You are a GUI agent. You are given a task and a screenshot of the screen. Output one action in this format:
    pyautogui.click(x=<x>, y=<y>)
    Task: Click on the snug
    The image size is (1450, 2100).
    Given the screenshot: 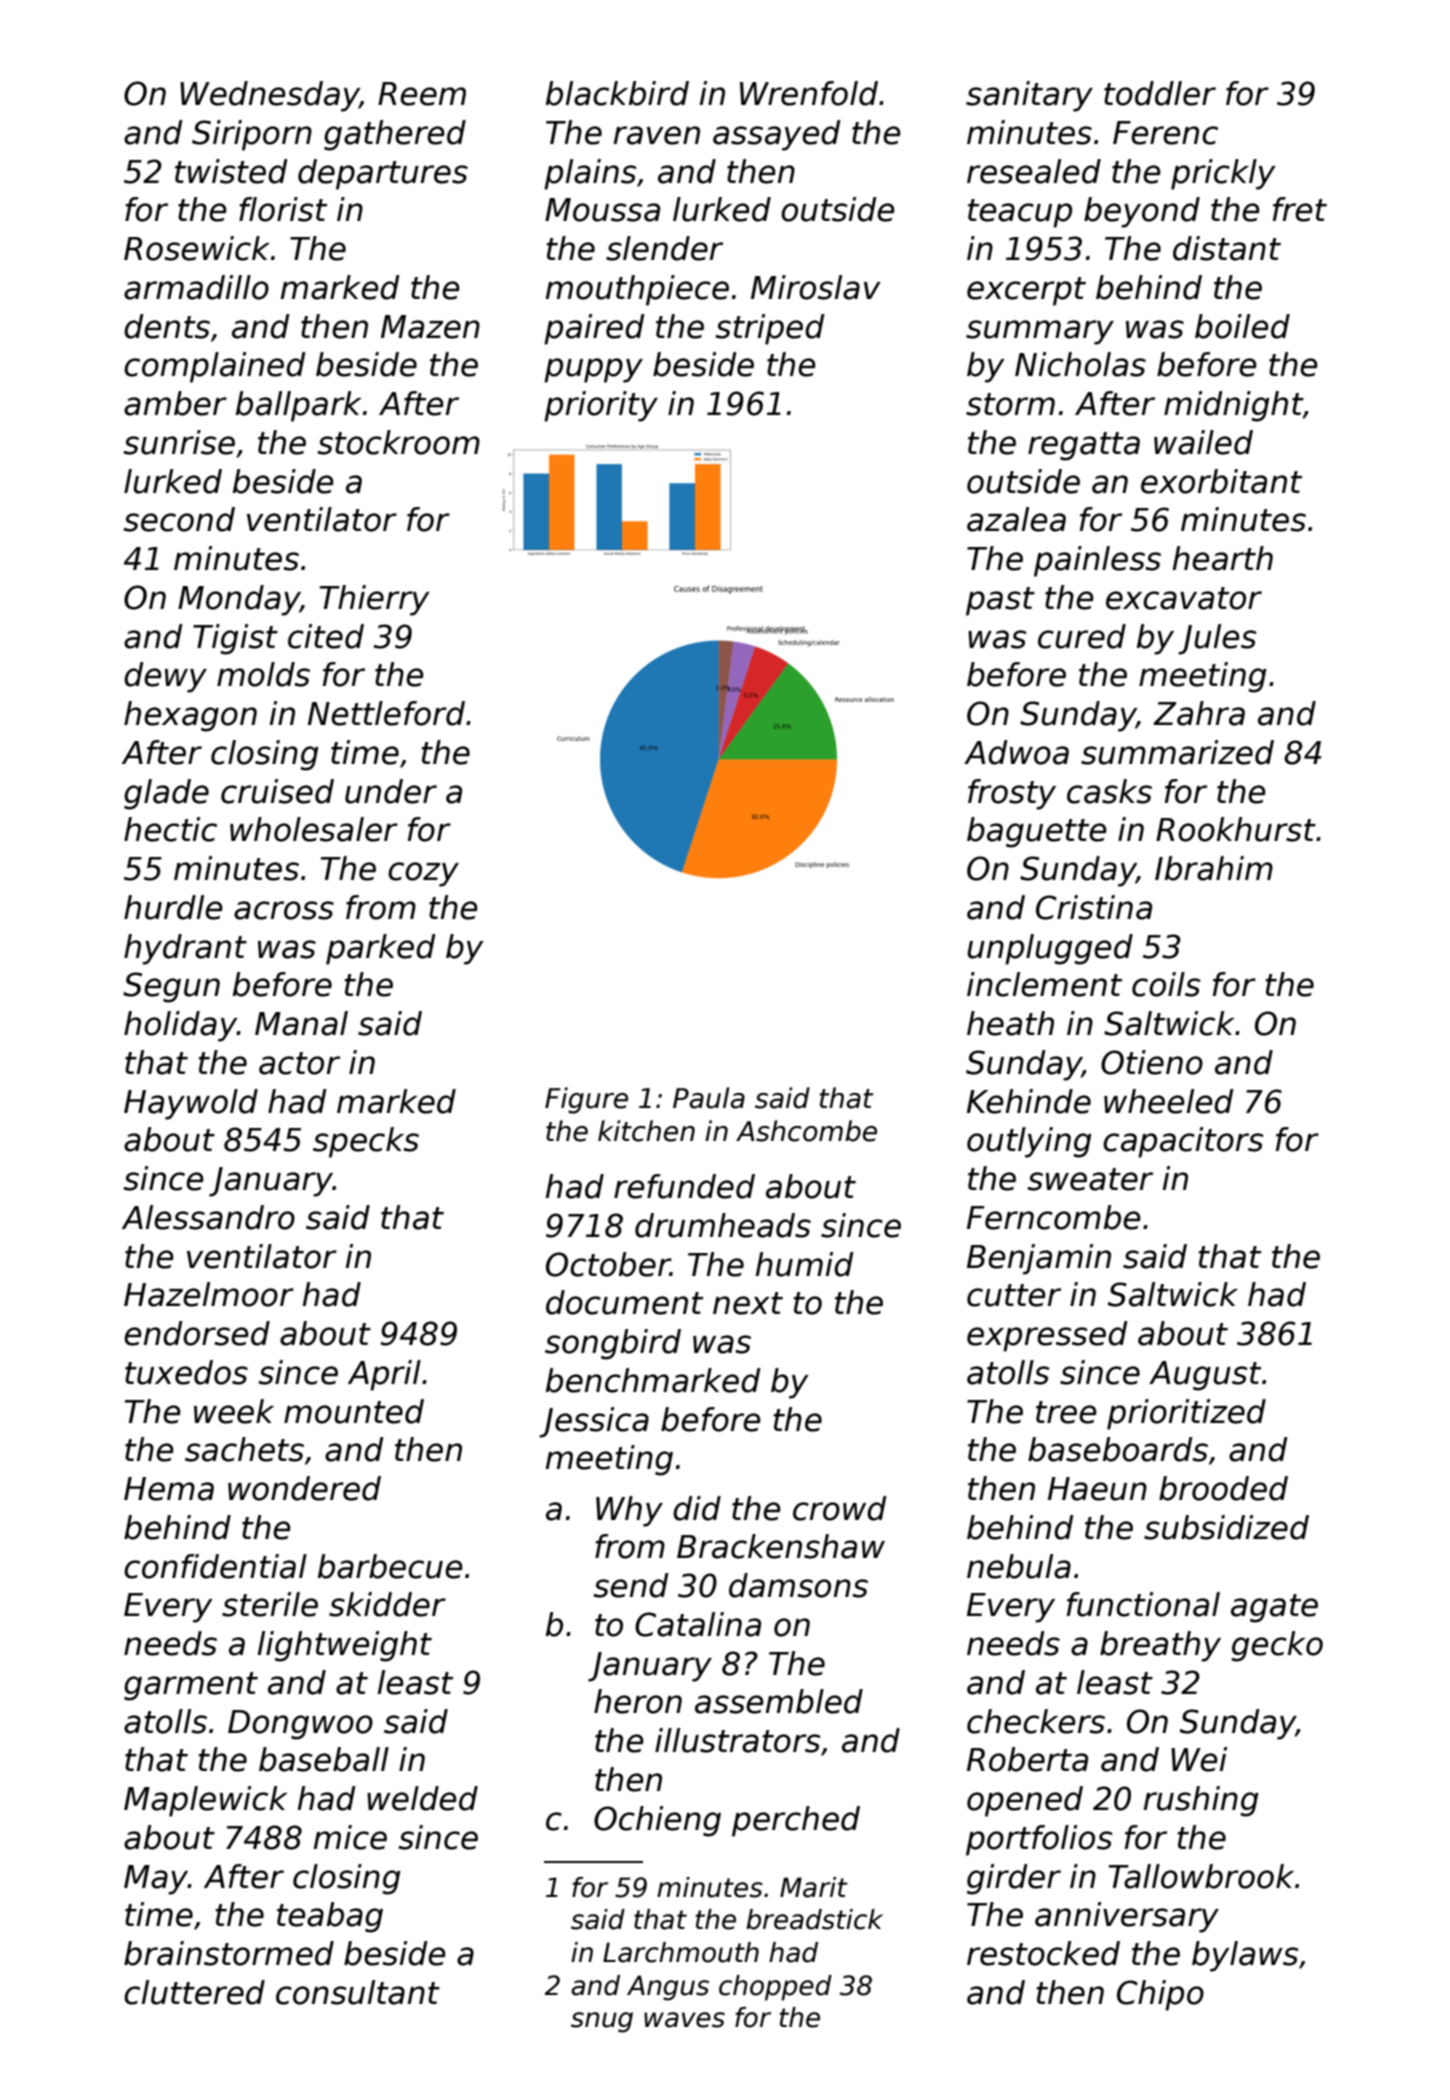 What is the action you would take?
    pyautogui.click(x=602, y=2022)
